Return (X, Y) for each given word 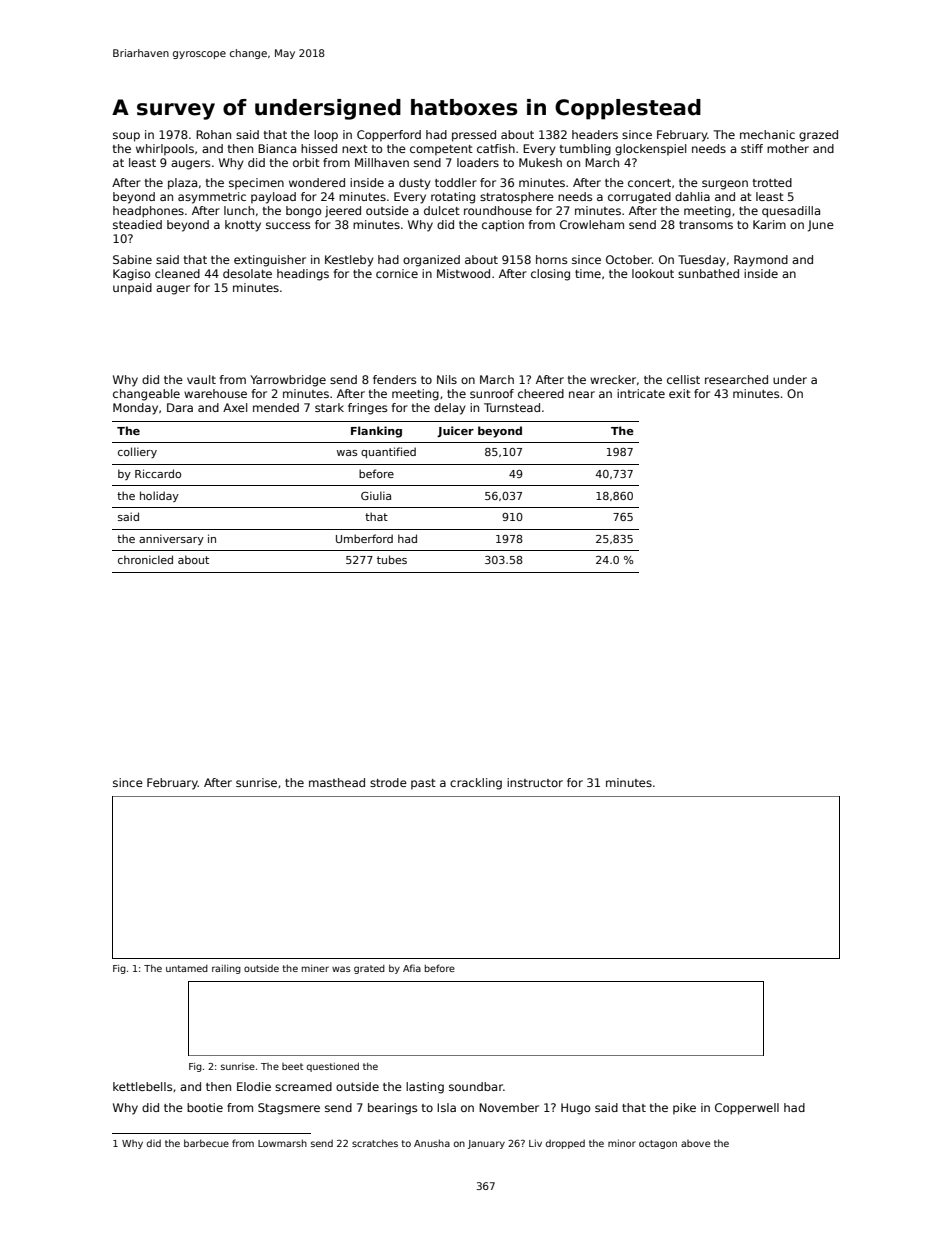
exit (680, 393)
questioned (333, 1067)
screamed (303, 1086)
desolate (247, 273)
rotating (453, 198)
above (695, 1143)
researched (736, 379)
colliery (137, 452)
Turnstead (512, 407)
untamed (187, 968)
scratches (375, 1143)
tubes (392, 559)
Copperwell (747, 1109)
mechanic (767, 134)
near (582, 394)
